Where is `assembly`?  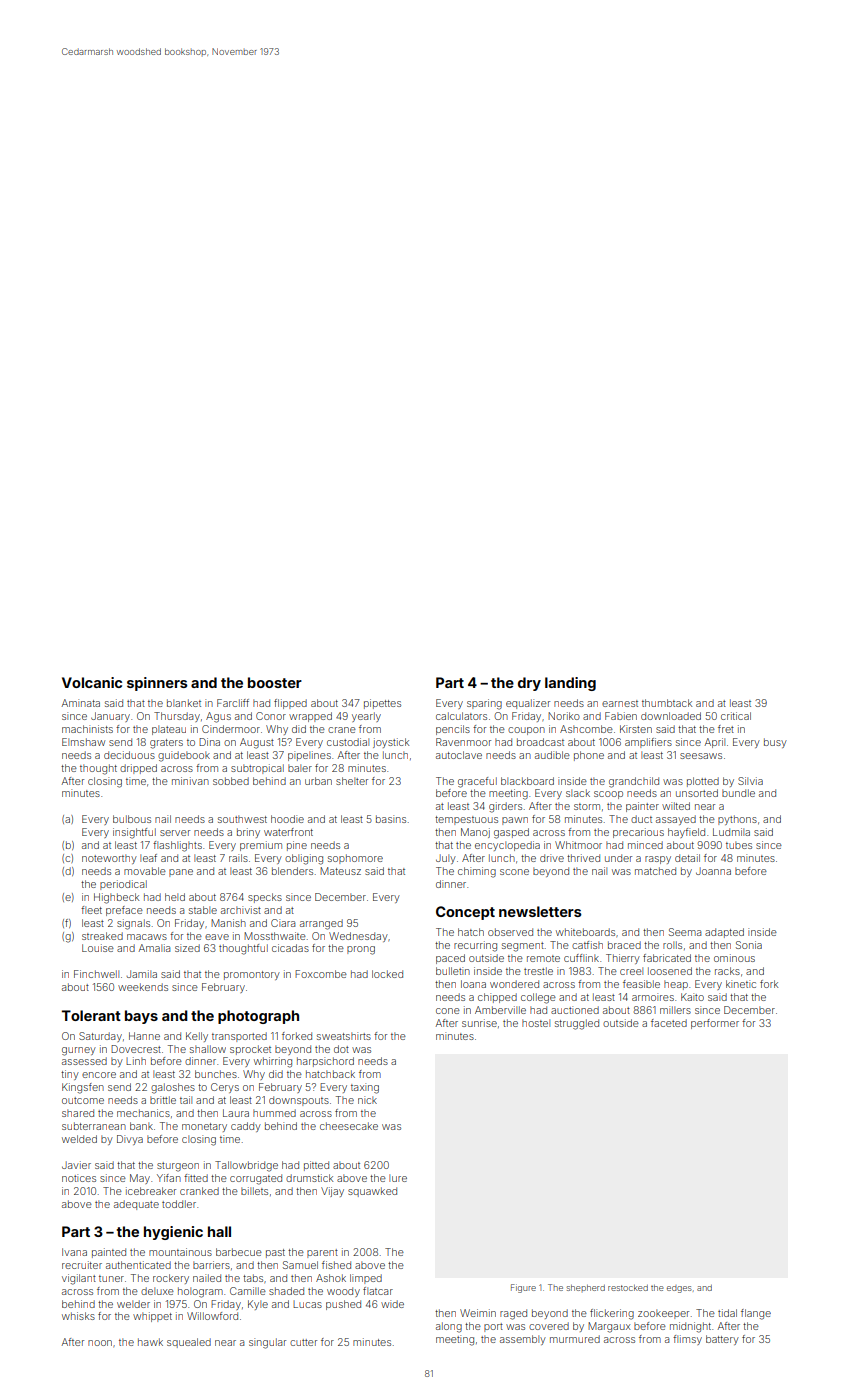 assembly is located at coordinates (523, 1340).
